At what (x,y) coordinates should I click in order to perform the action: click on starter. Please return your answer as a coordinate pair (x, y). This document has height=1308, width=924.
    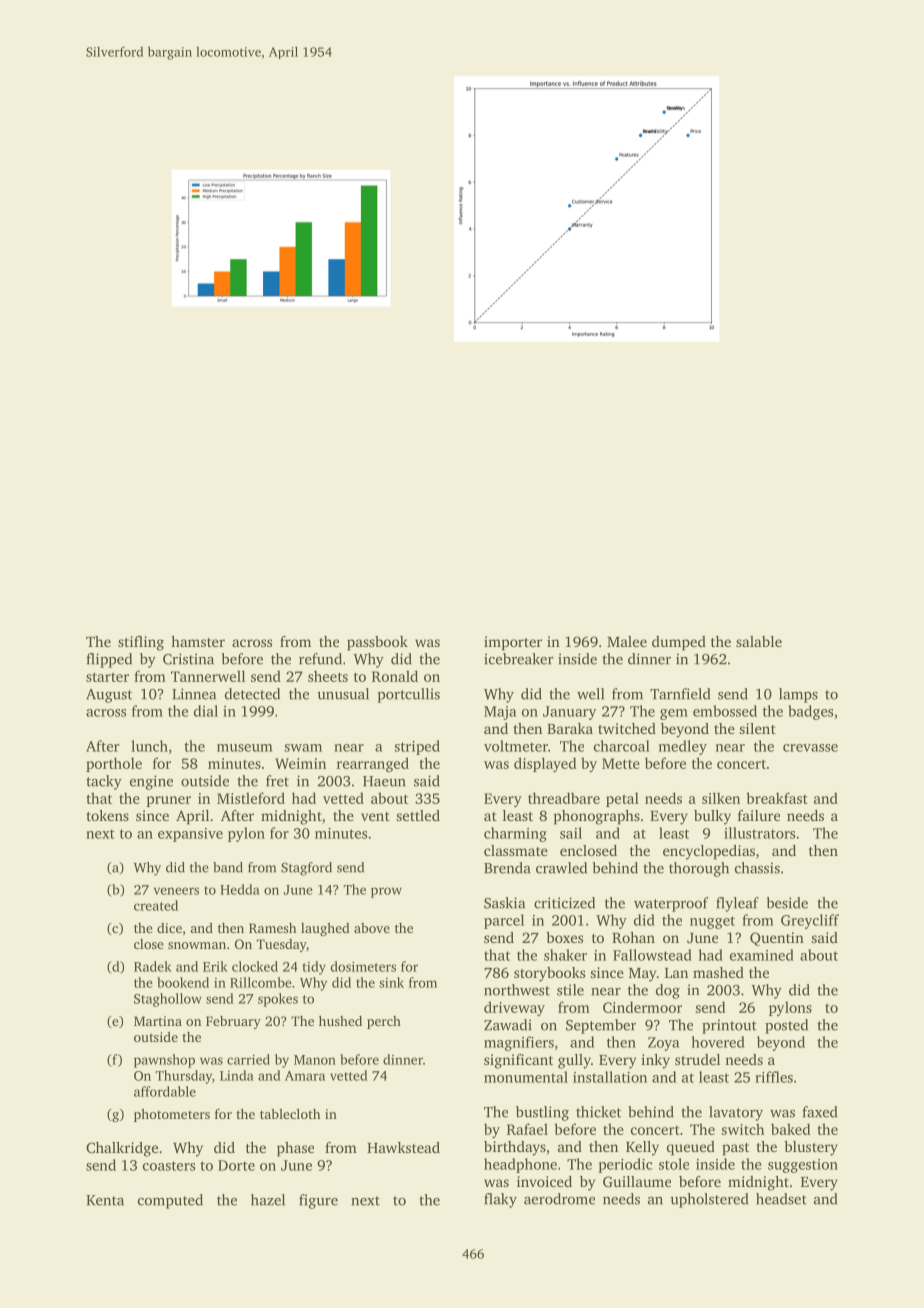
    Looking at the image, I should click on (107, 677).
